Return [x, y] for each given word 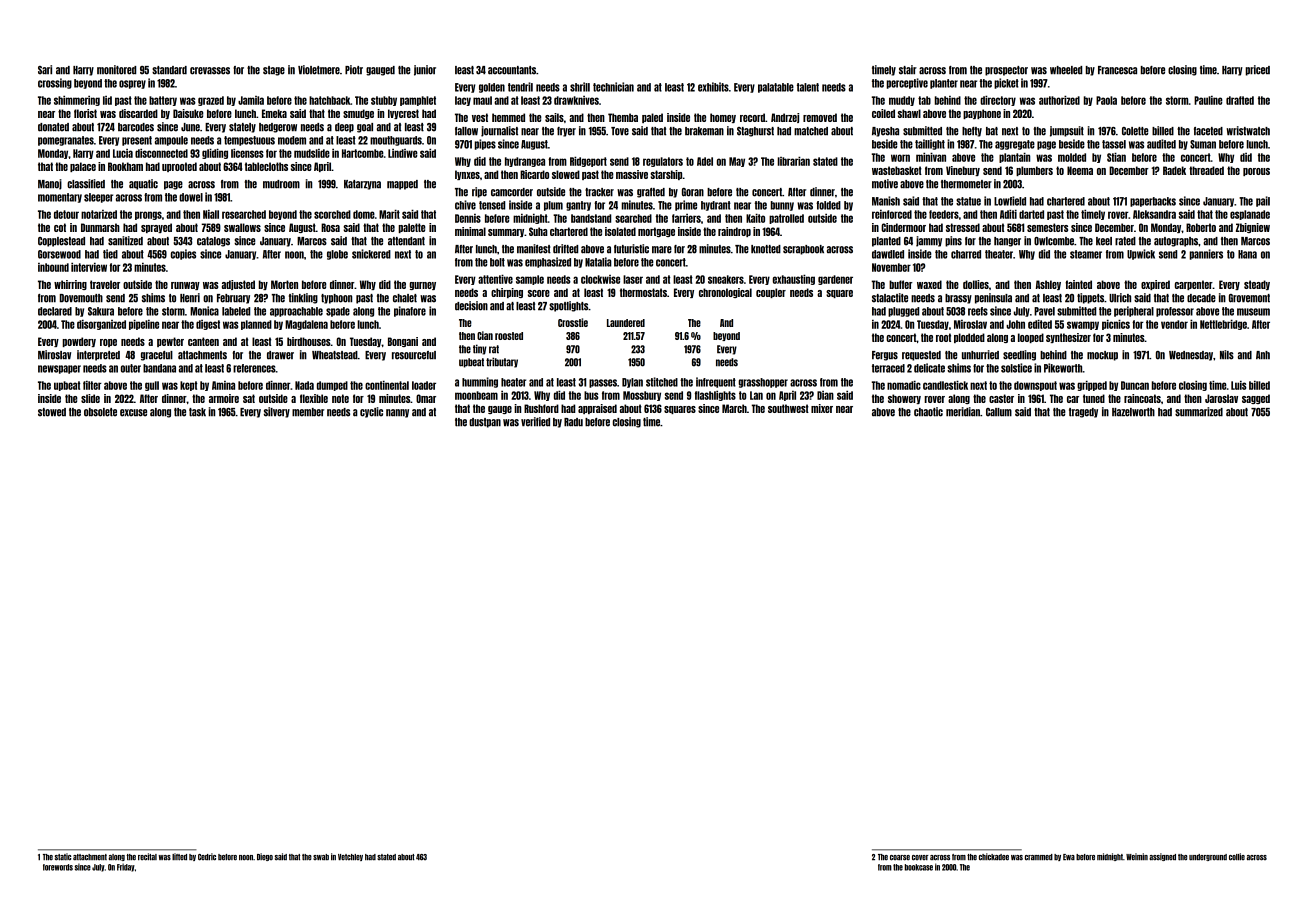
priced [1258, 70]
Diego [265, 857]
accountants [512, 70]
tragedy [1083, 413]
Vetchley [350, 857]
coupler [771, 293]
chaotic [928, 412]
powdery [79, 342]
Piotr [354, 70]
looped [1031, 338]
